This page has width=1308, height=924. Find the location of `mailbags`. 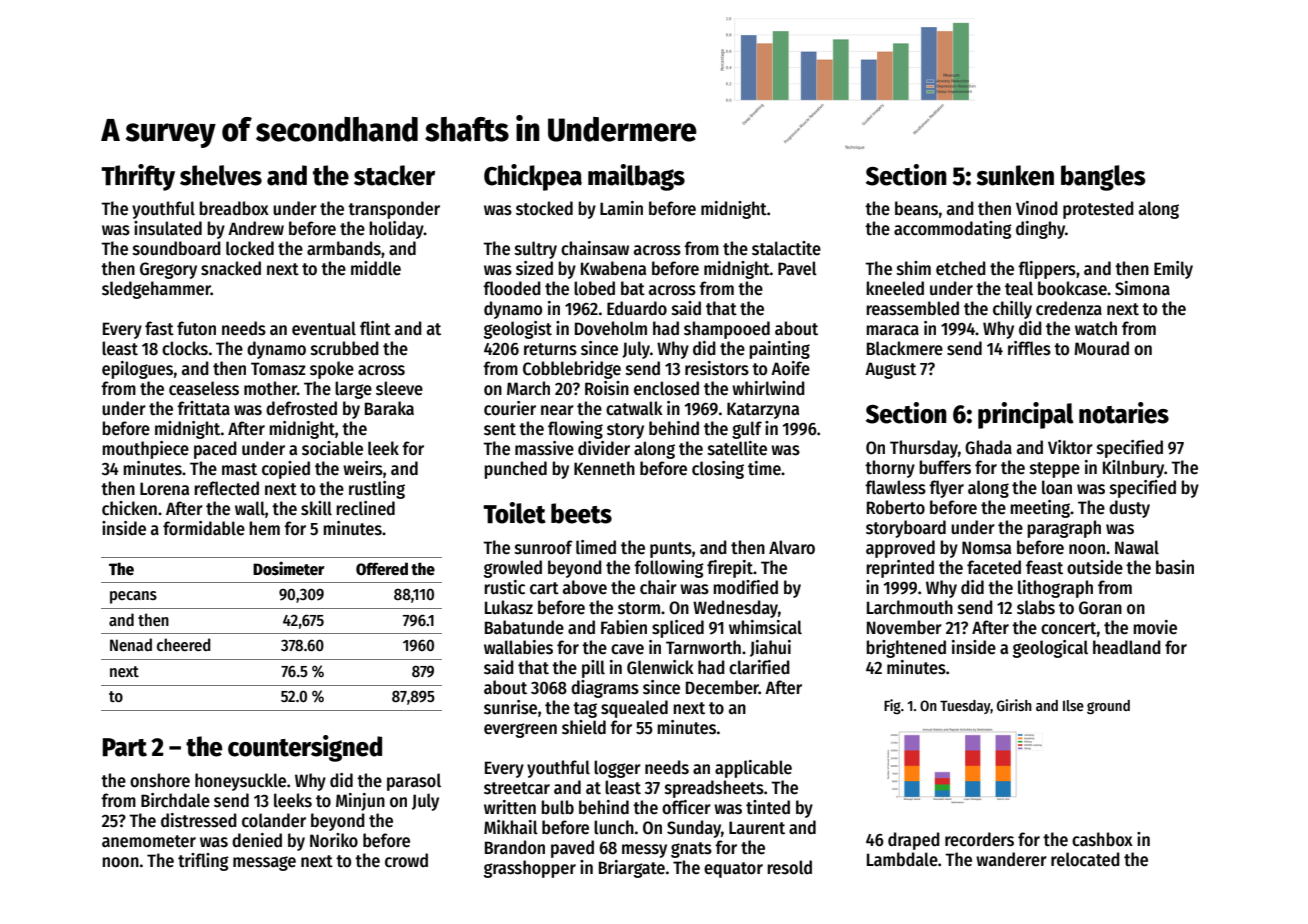

mailbags is located at coordinates (636, 177).
